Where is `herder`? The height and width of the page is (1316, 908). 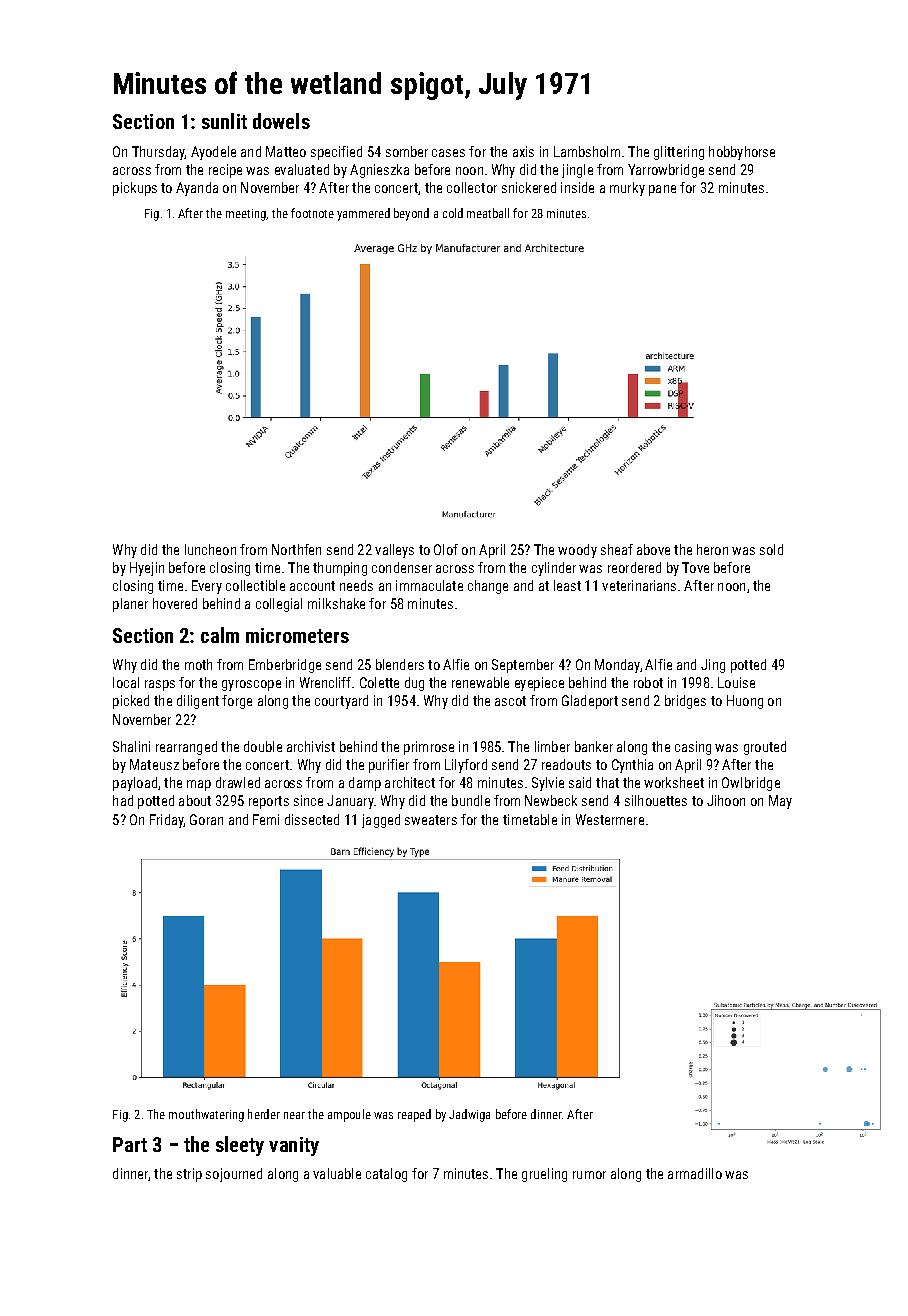 herder is located at coordinates (264, 1114).
